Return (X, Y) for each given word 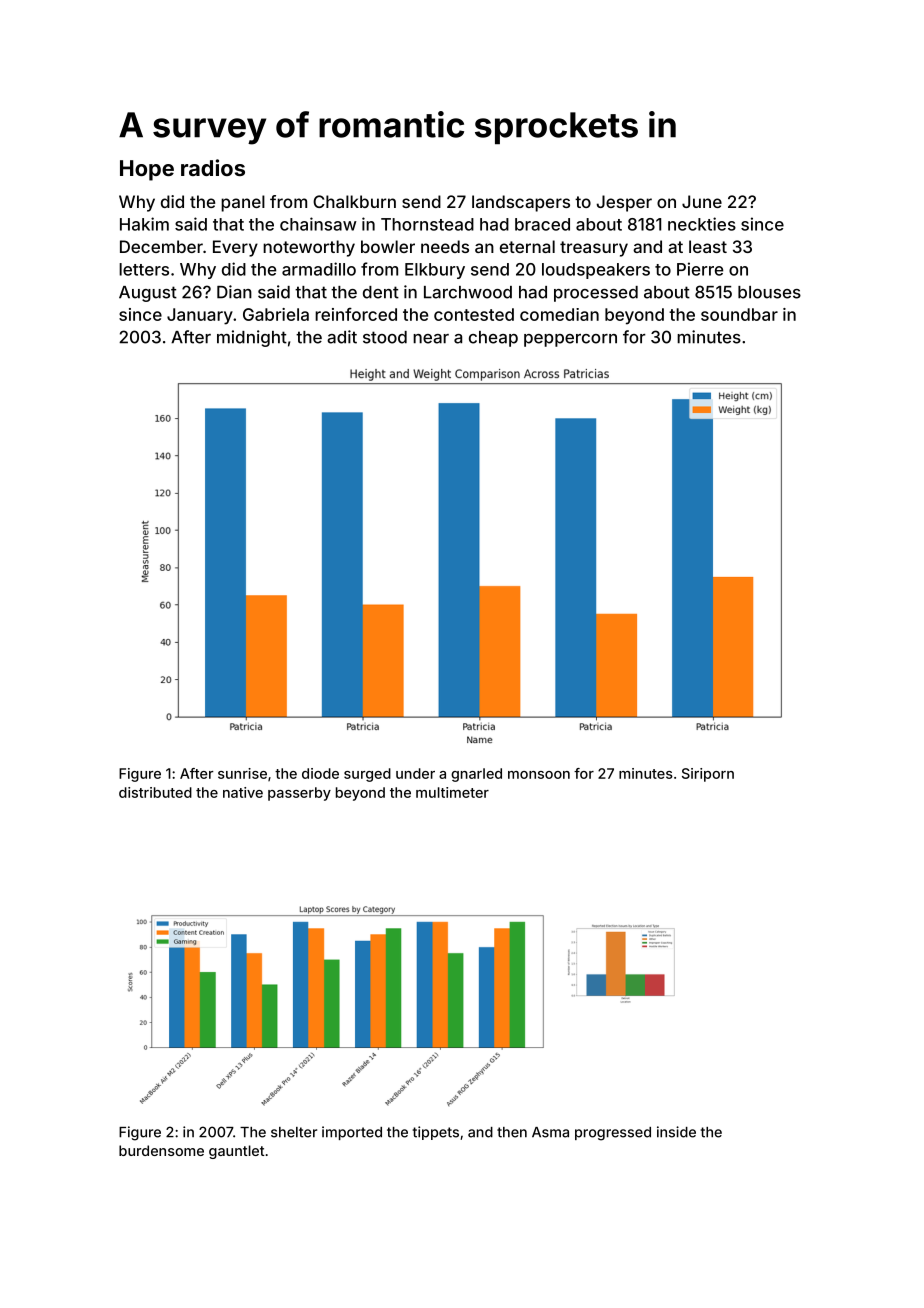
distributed (155, 792)
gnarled (476, 775)
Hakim (144, 224)
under (415, 773)
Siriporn (708, 775)
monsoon (539, 775)
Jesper (624, 203)
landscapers (521, 203)
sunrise (242, 773)
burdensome (161, 1150)
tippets (436, 1133)
